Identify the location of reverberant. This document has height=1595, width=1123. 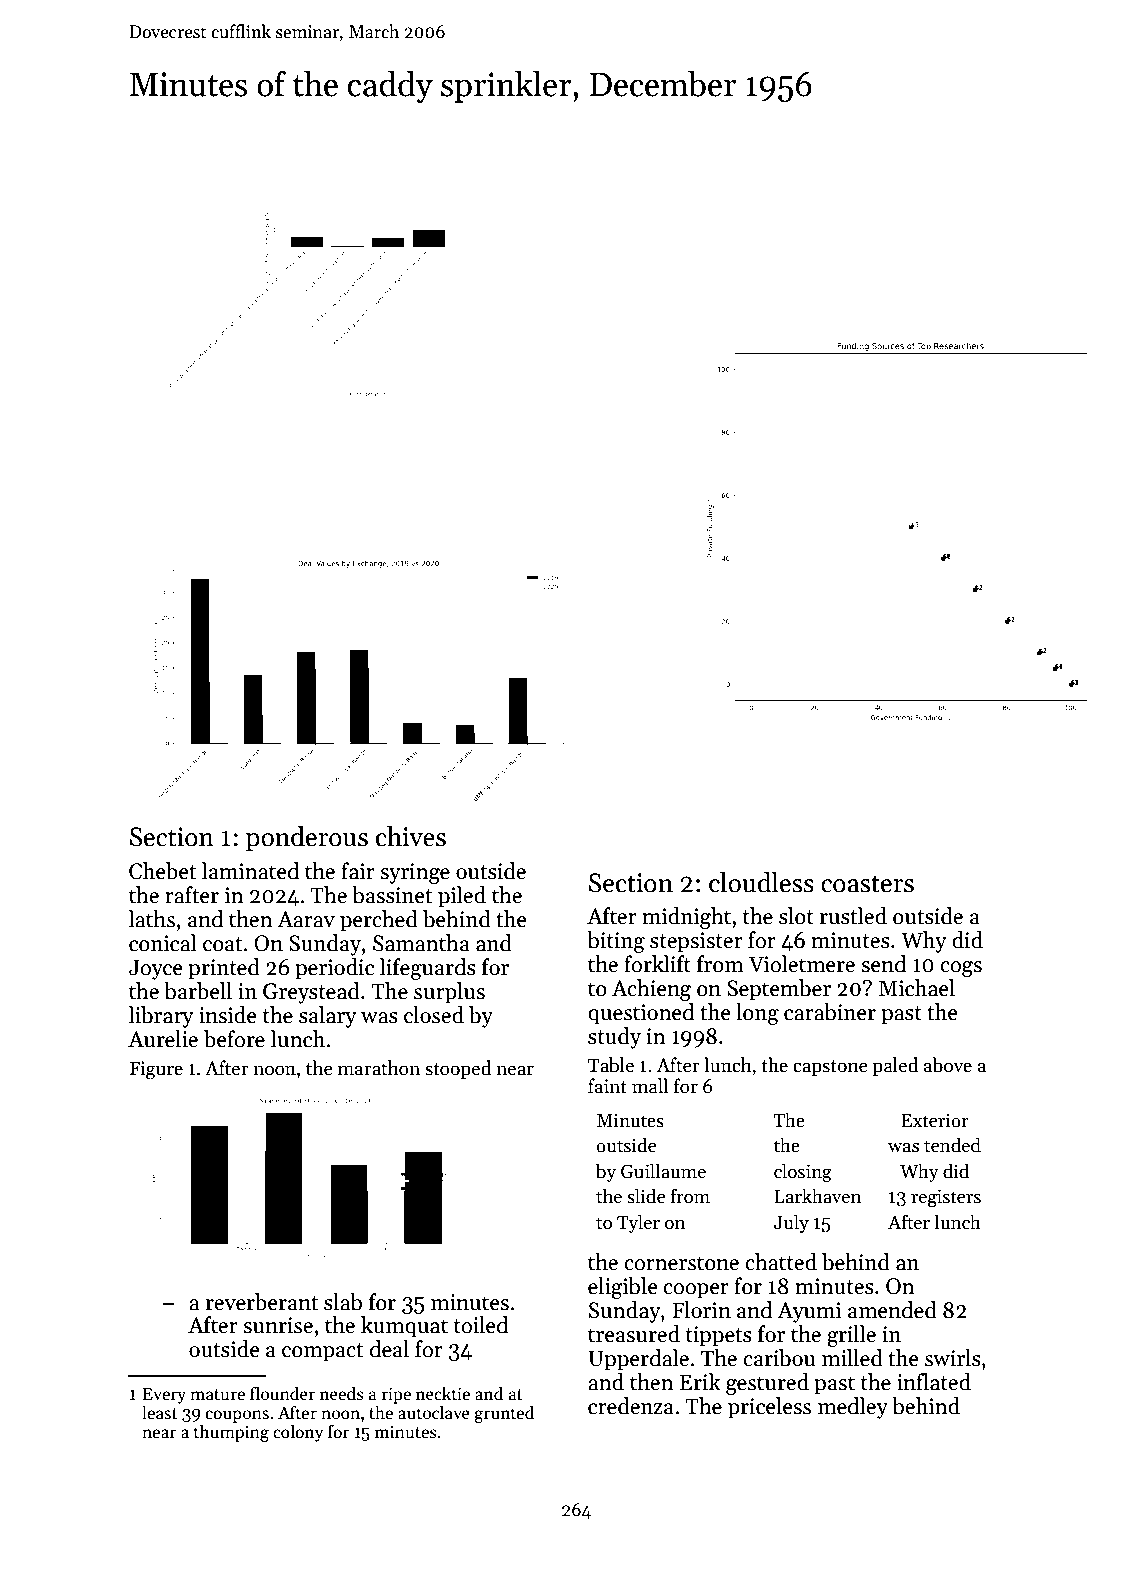
(262, 1302).
